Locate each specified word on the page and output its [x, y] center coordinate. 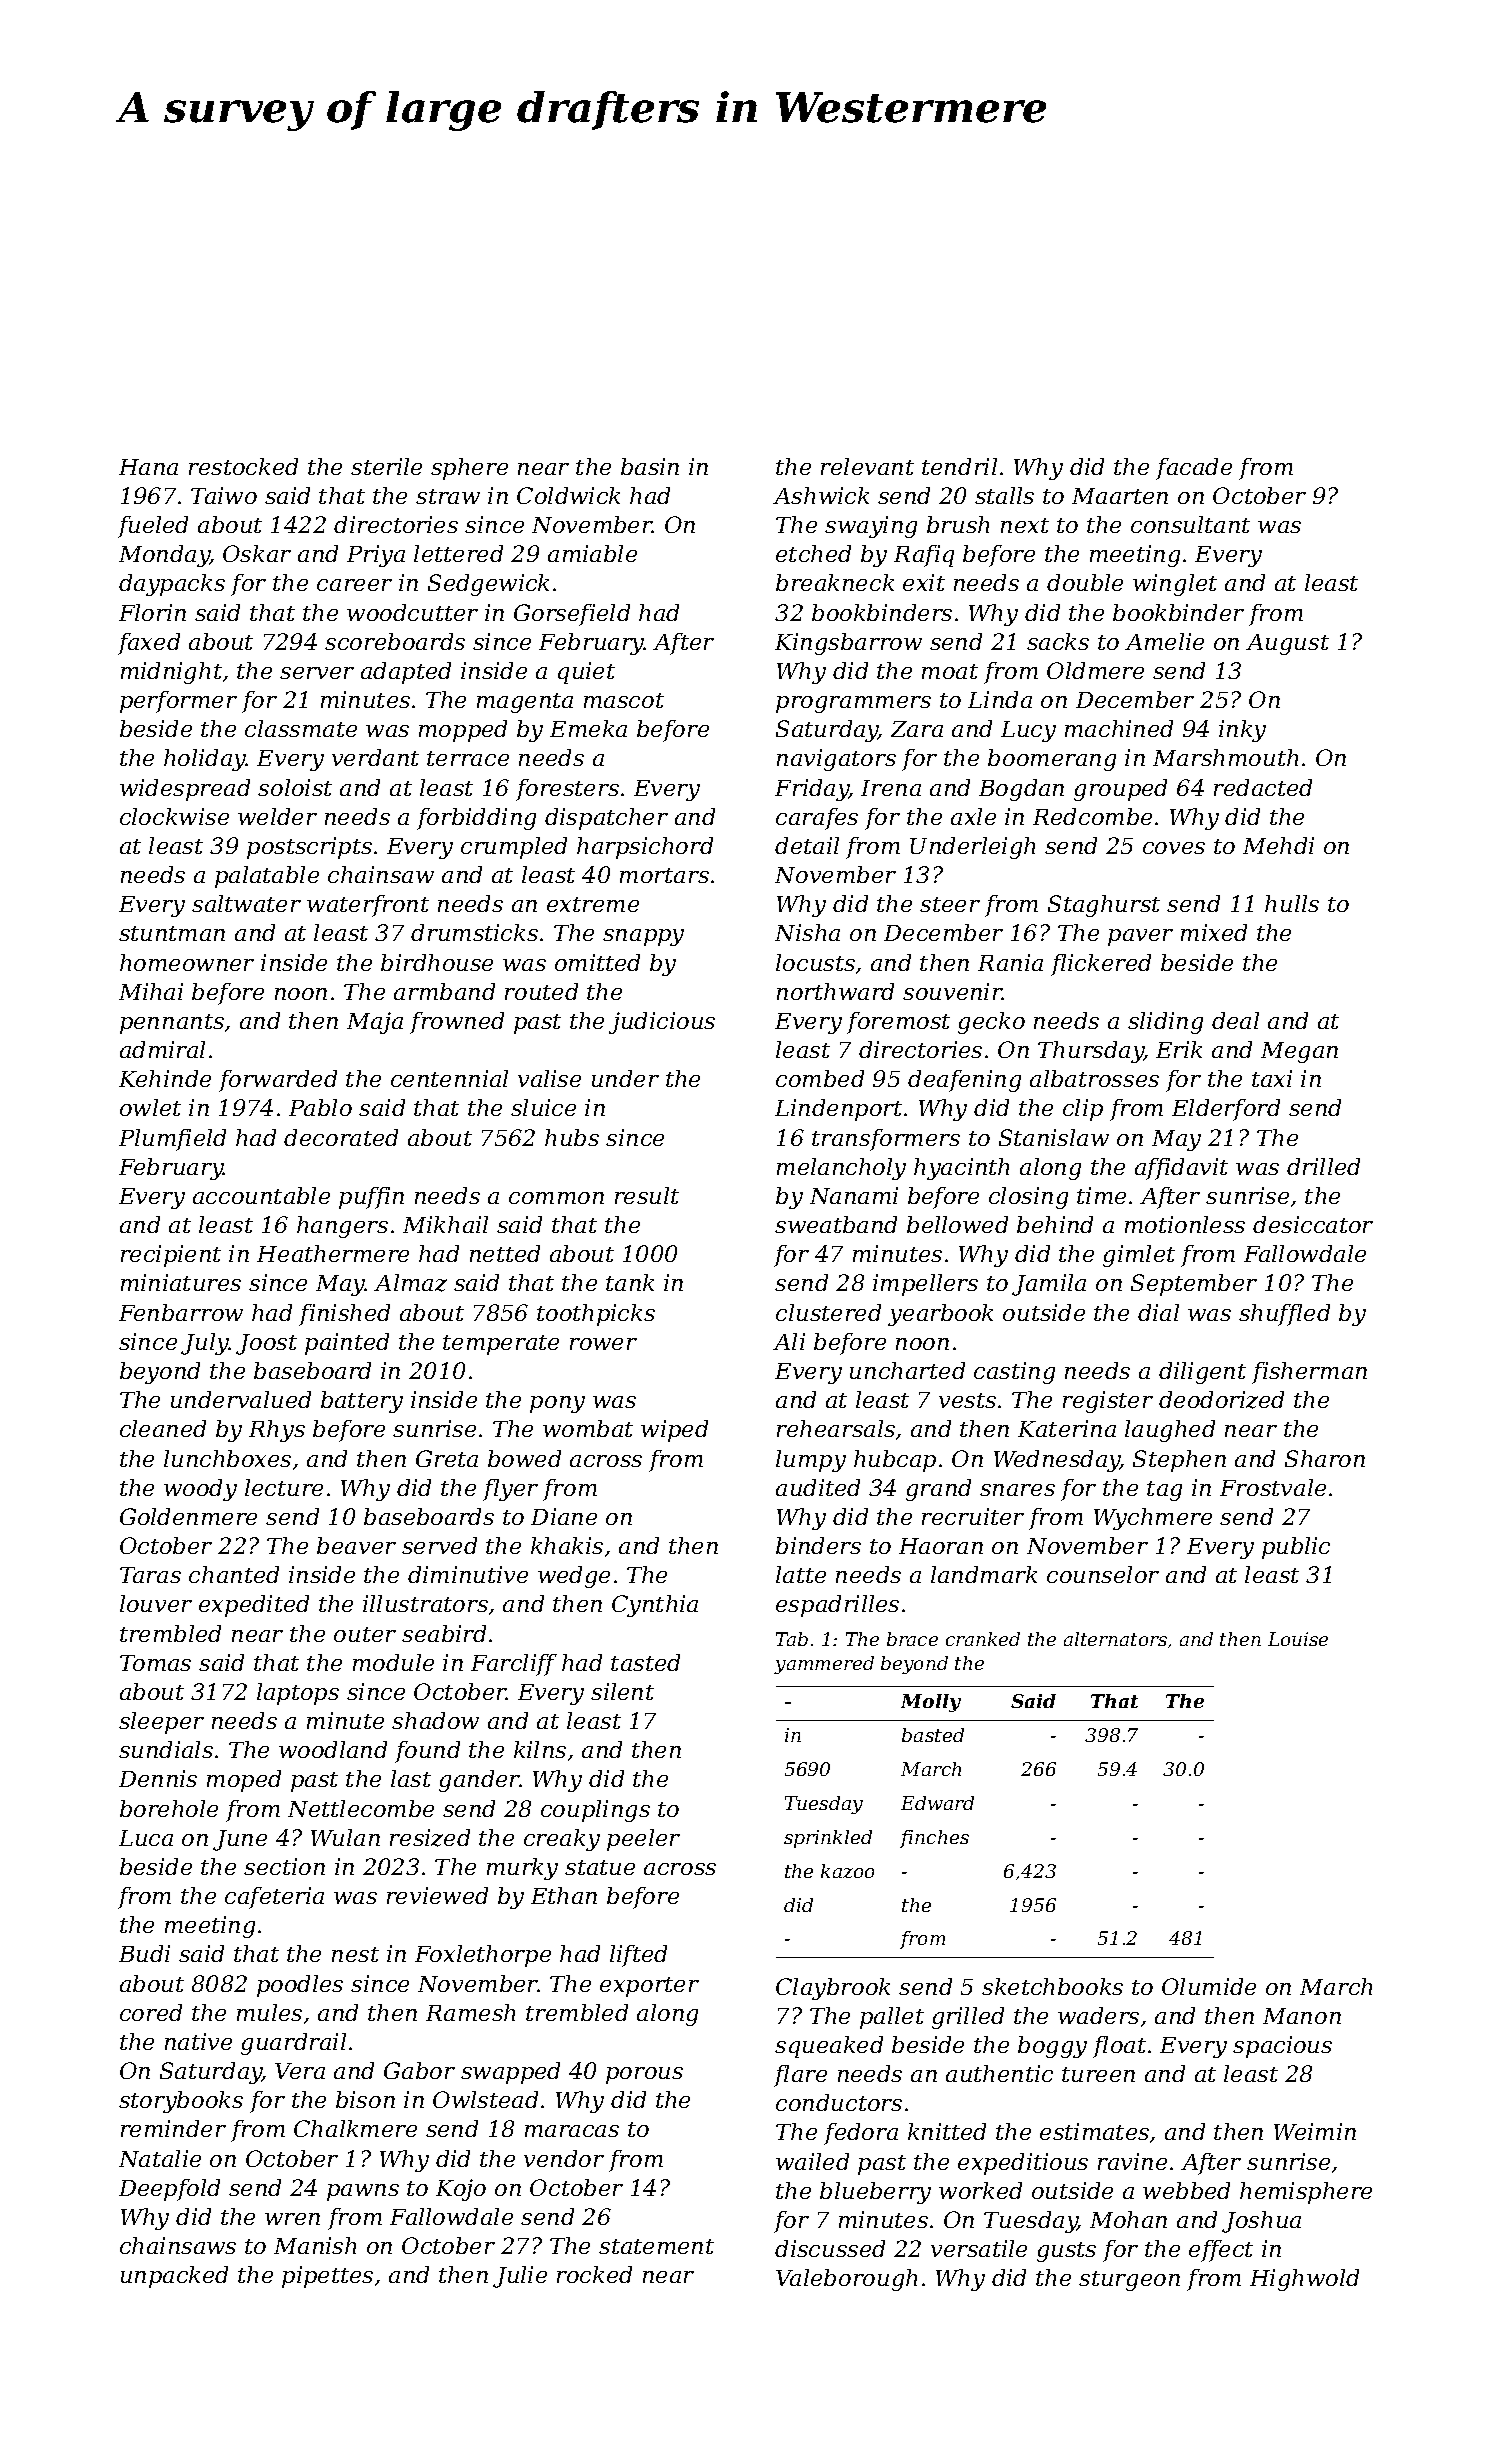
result [647, 1195]
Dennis [158, 1778]
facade [1194, 469]
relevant [867, 466]
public [1296, 1548]
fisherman [1309, 1373]
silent [622, 1691]
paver [1140, 937]
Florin [152, 612]
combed [820, 1078]
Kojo [461, 2190]
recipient [171, 1256]
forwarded [278, 1081]
